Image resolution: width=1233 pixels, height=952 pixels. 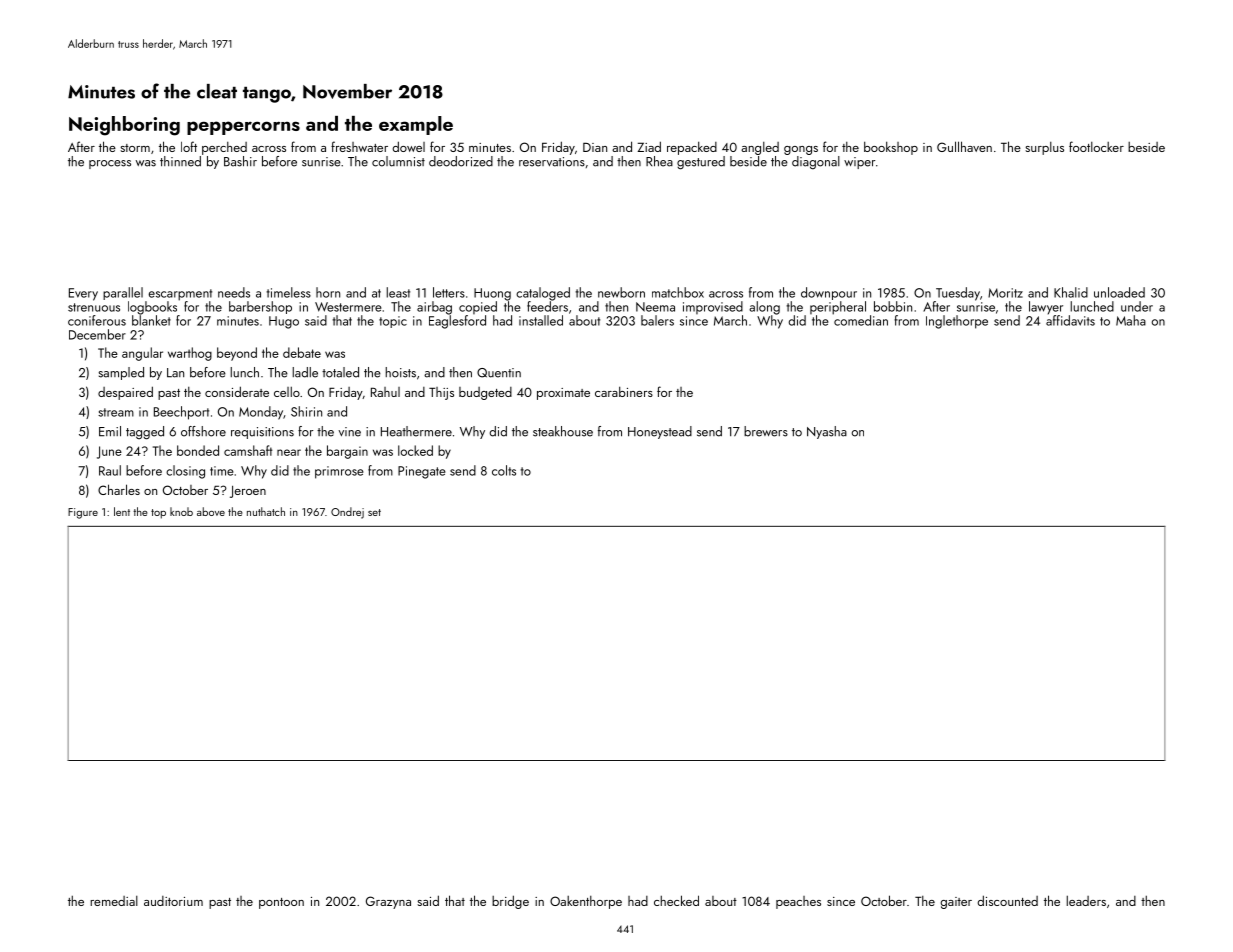 I want to click on Nyasha, so click(x=827, y=432).
